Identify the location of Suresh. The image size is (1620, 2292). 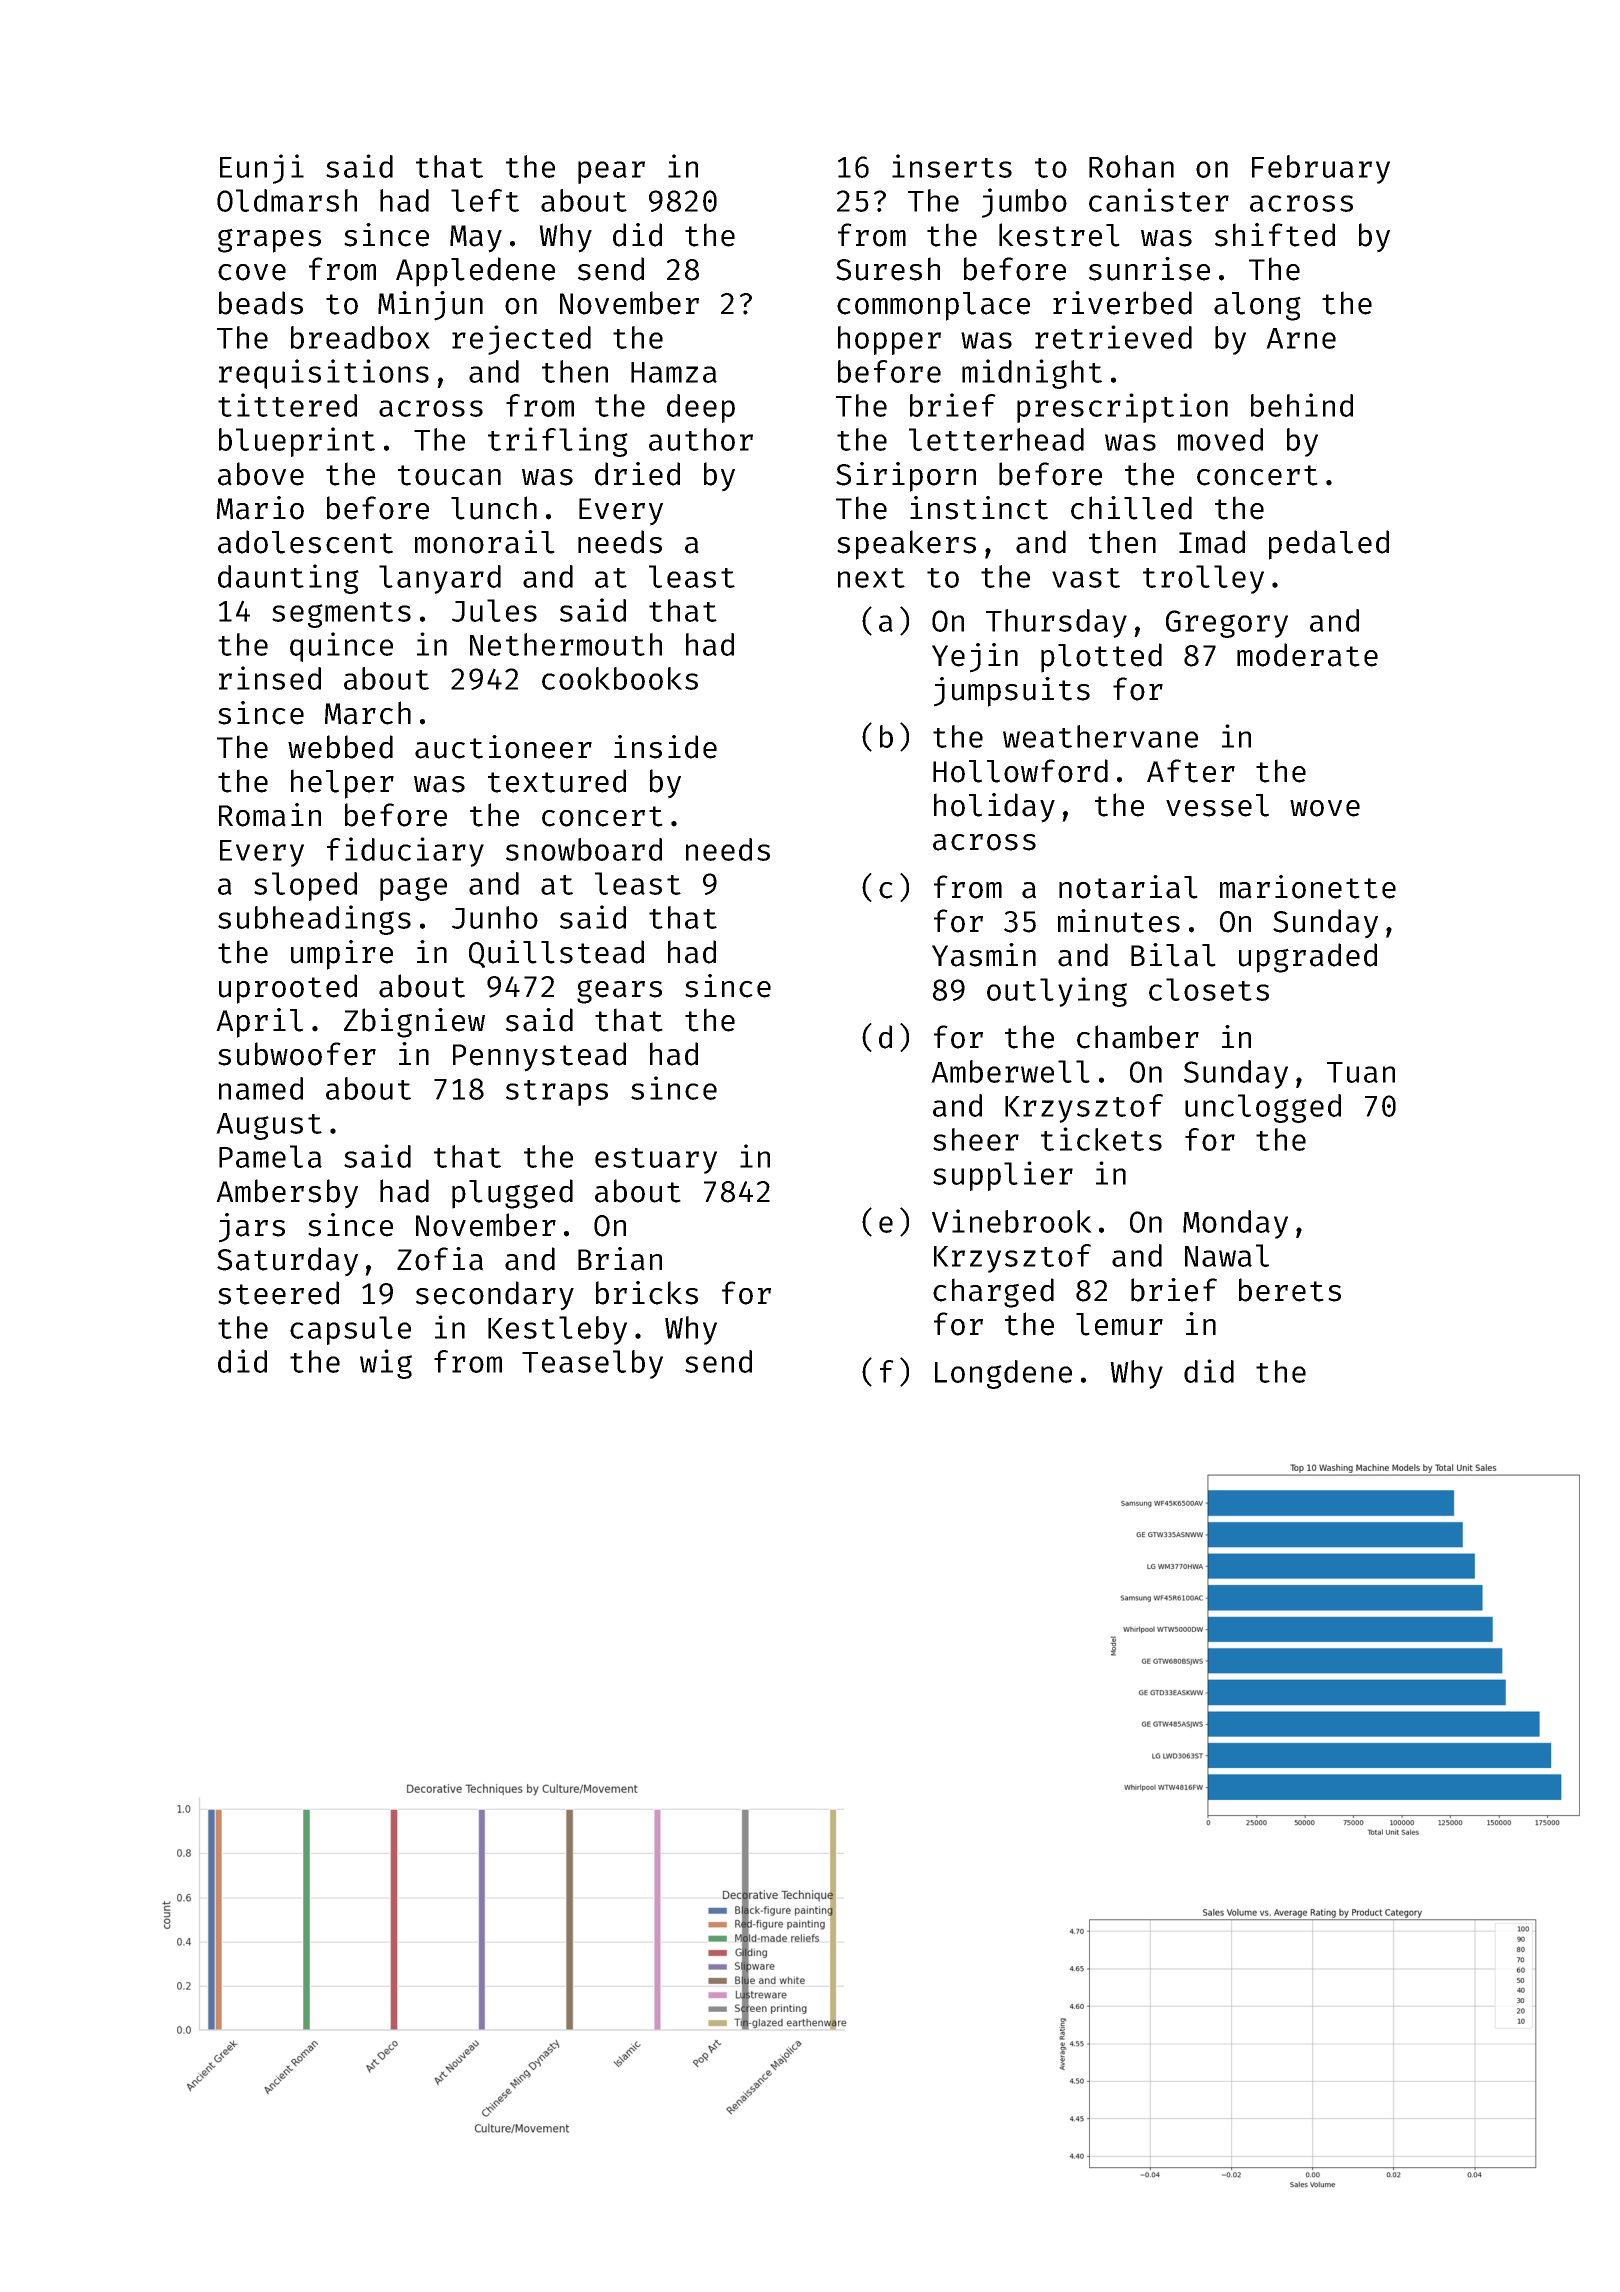
(888, 269).
